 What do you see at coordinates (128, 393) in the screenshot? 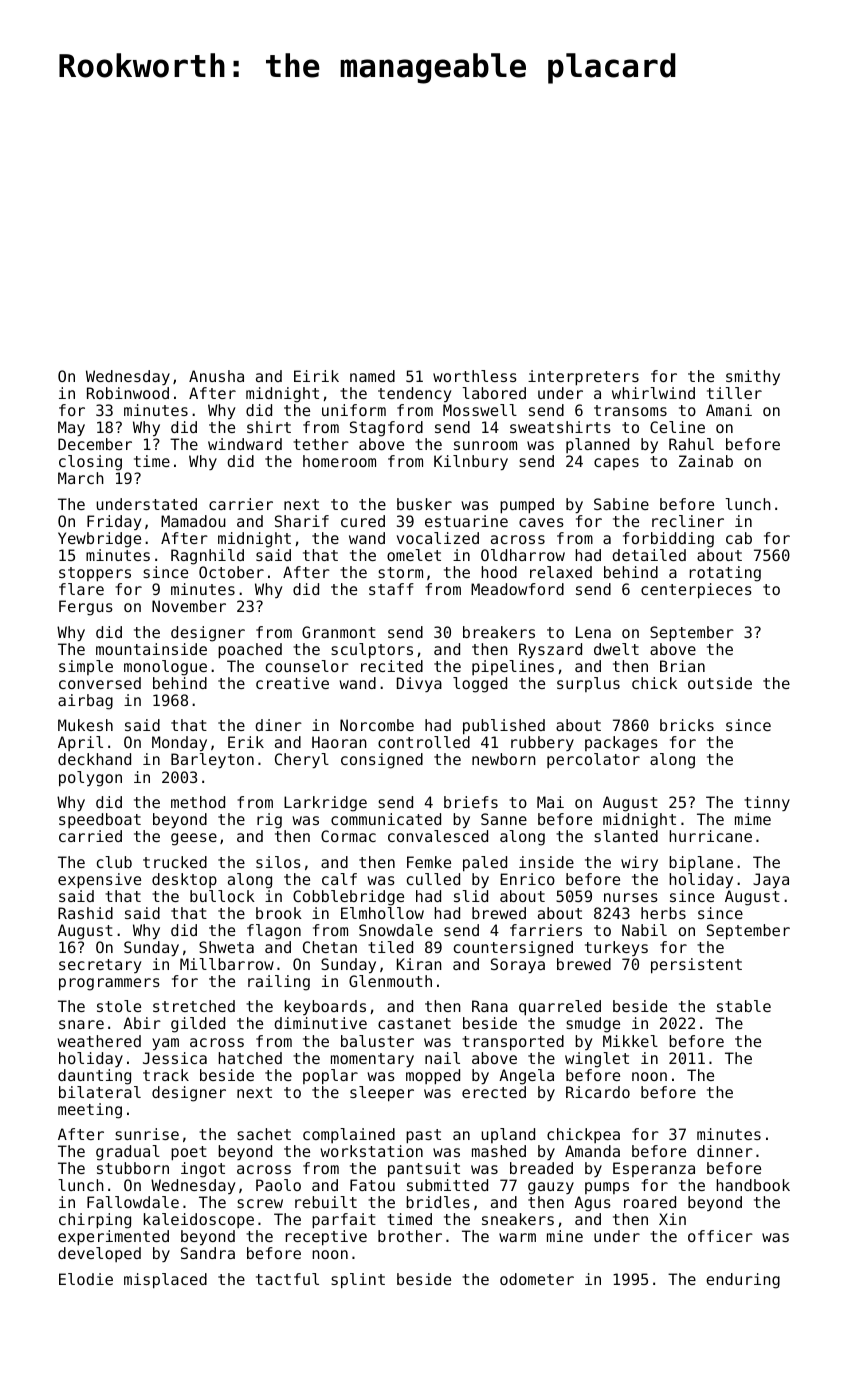
I see `Robinwood` at bounding box center [128, 393].
